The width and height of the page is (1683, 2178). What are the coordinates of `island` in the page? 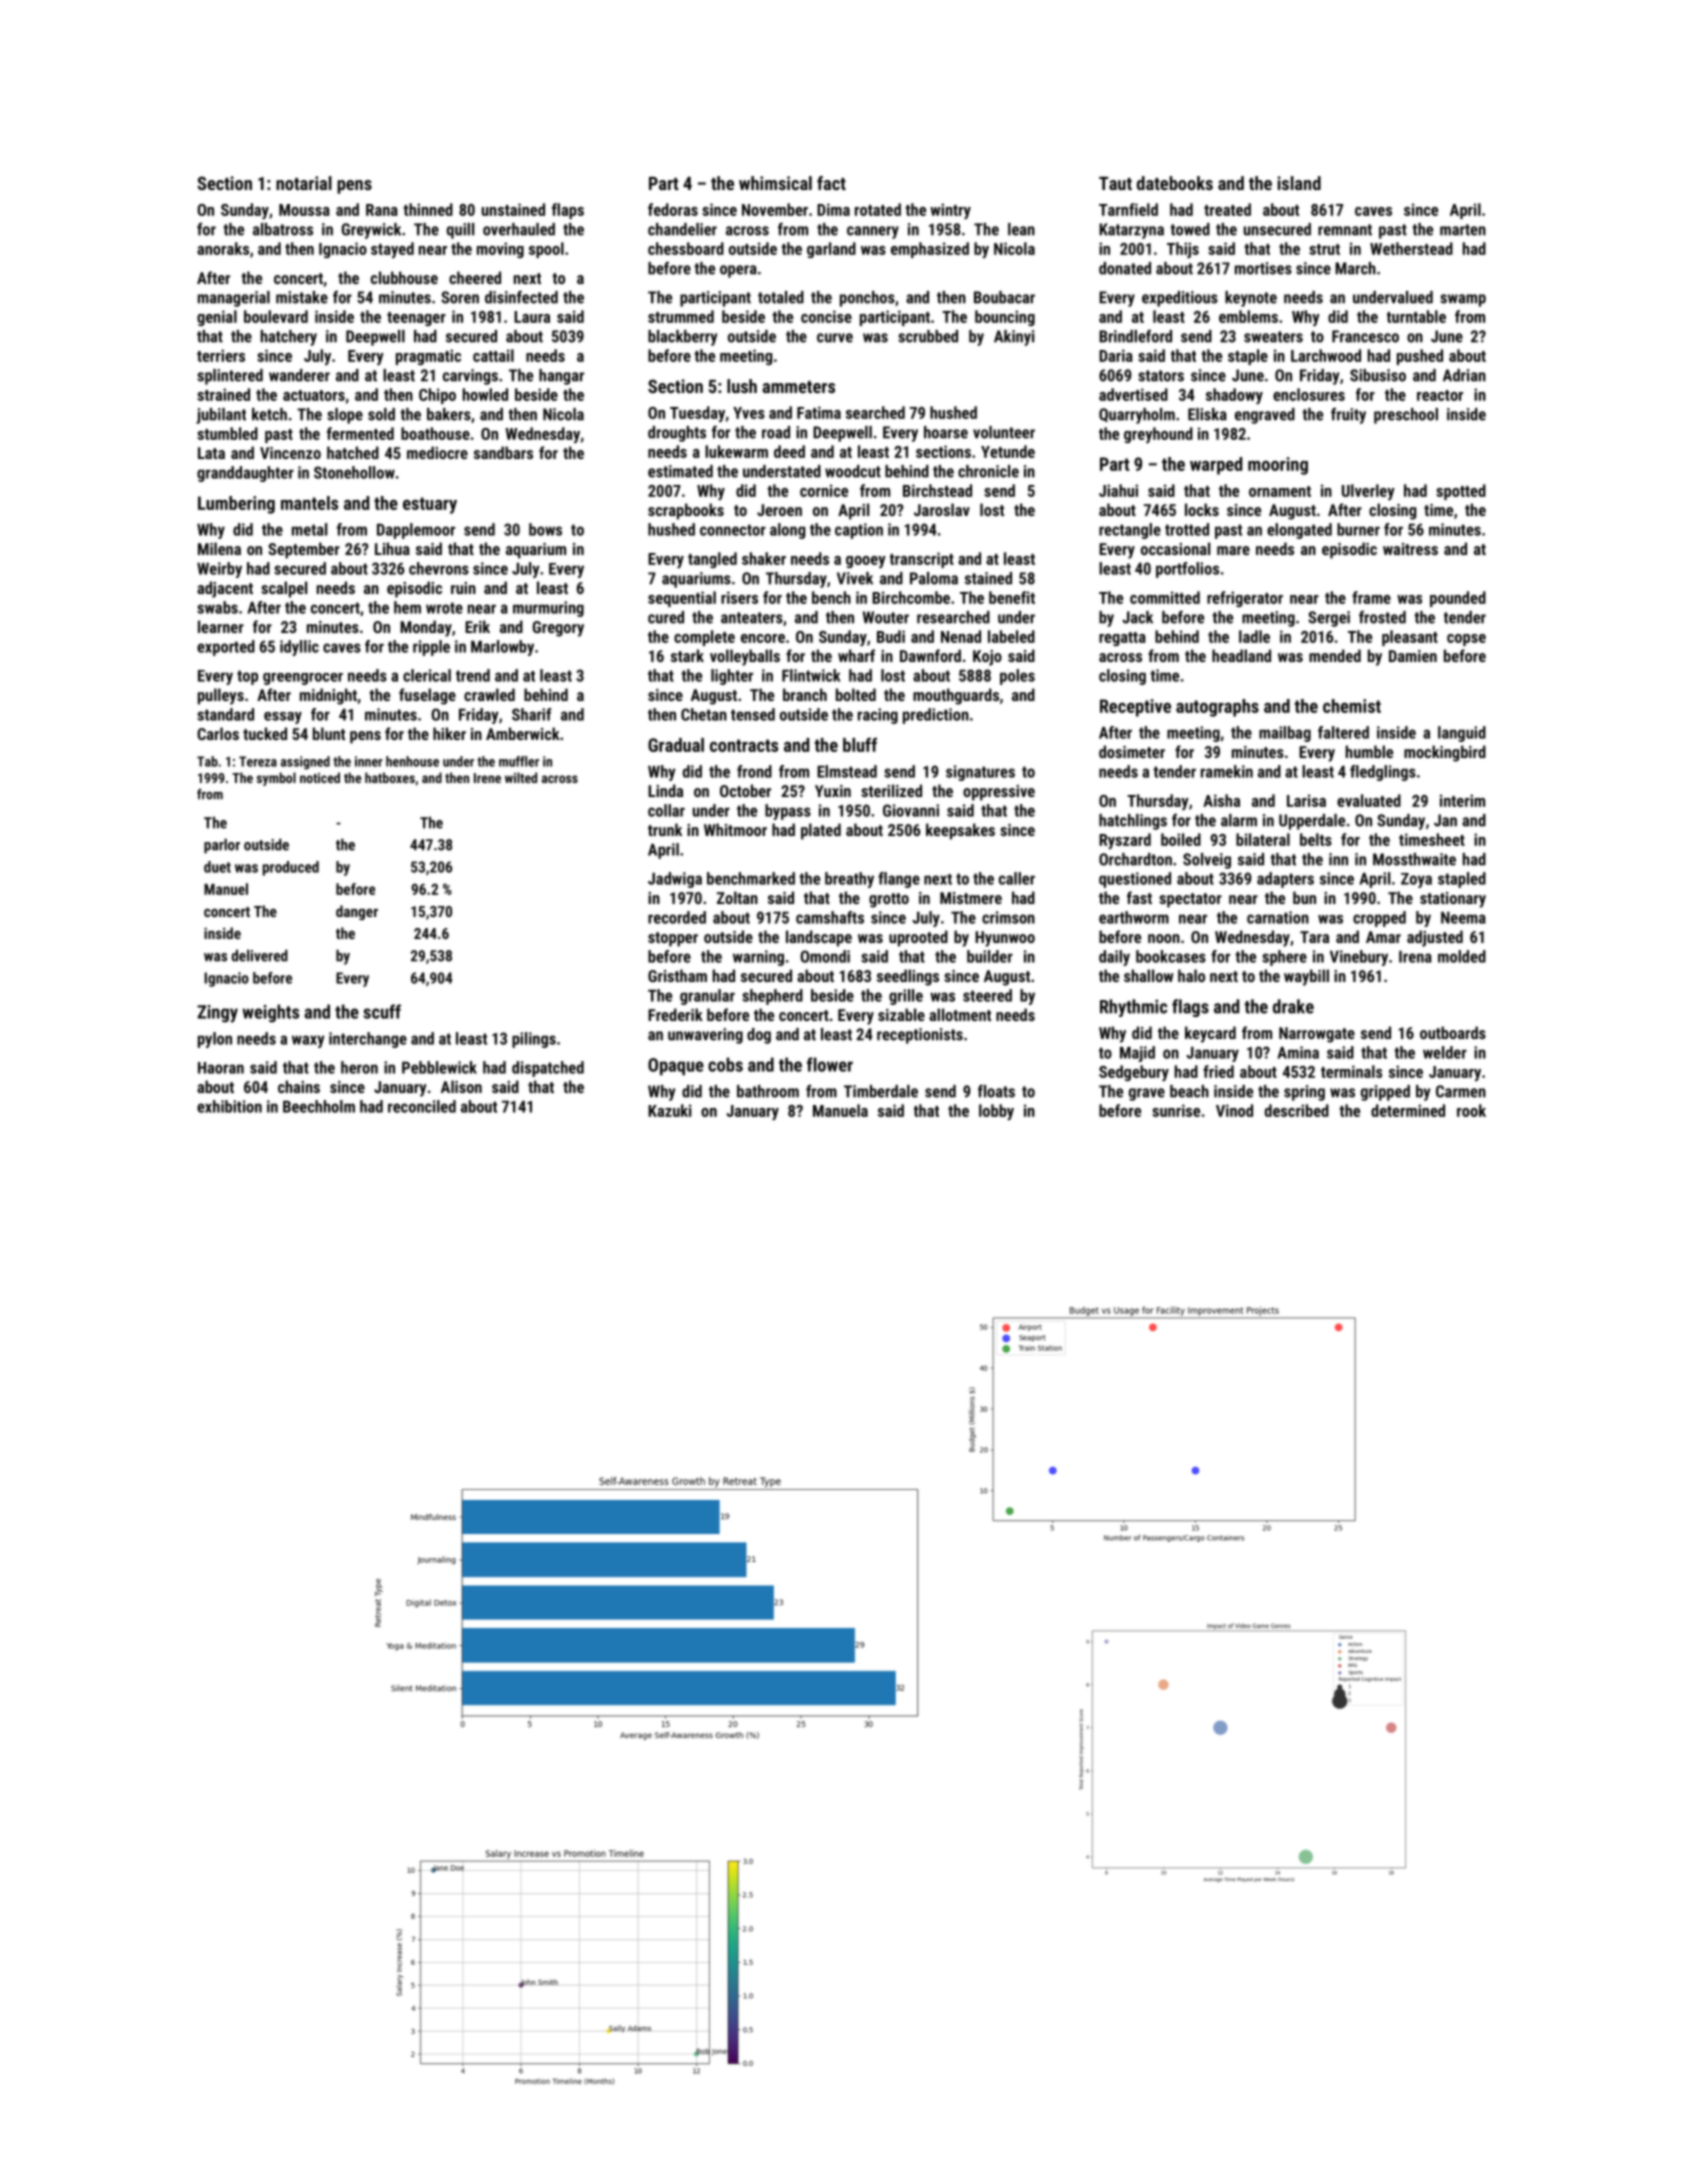 It's located at (1299, 183).
